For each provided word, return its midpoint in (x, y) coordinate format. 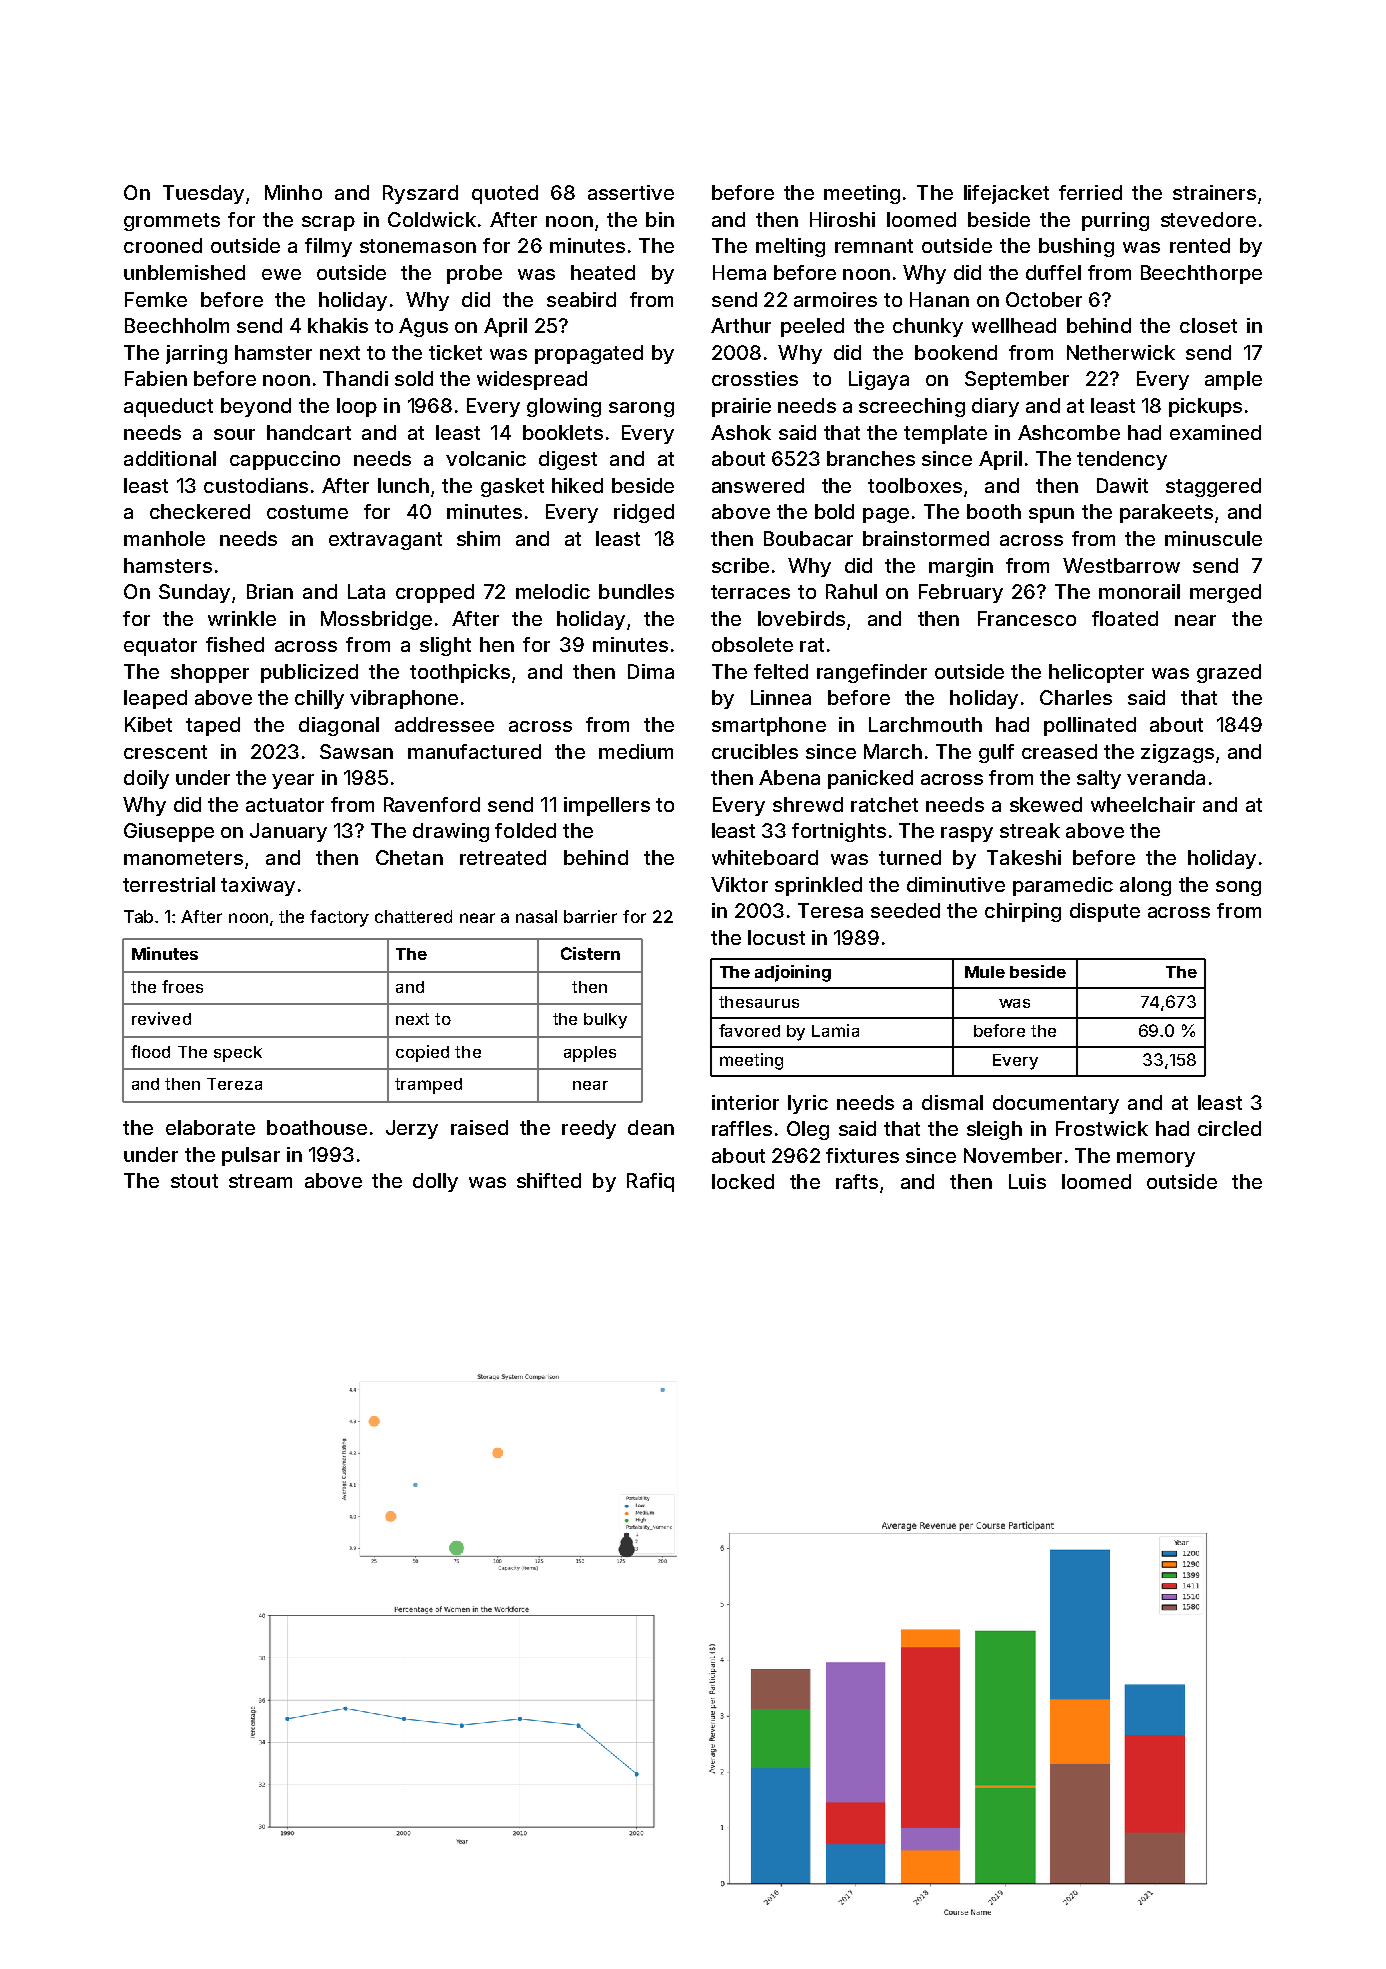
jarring (196, 354)
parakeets (1166, 513)
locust (776, 937)
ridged (644, 513)
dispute (1105, 912)
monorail (1139, 591)
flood (150, 1051)
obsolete (752, 644)
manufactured (474, 751)
